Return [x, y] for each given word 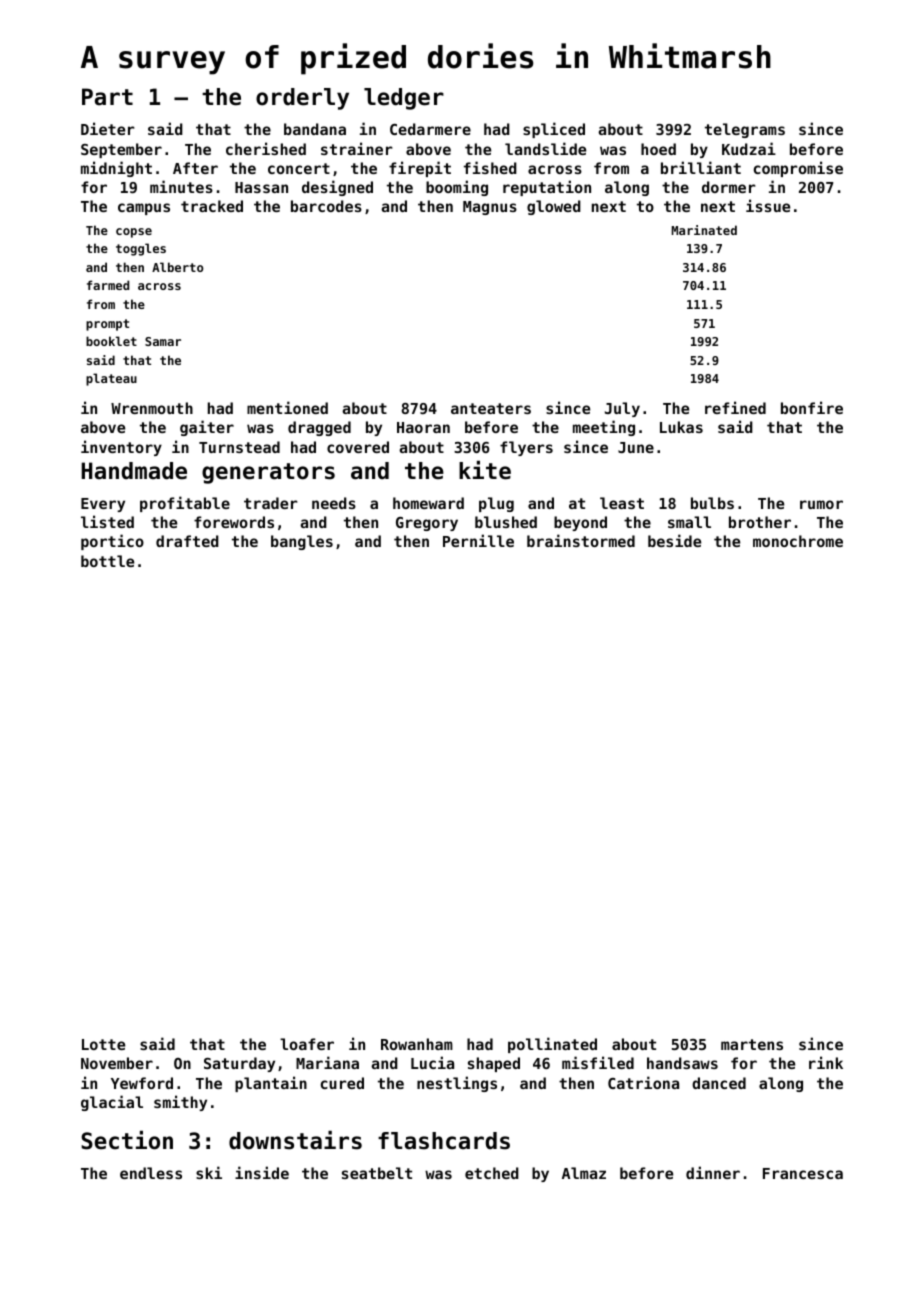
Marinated [704, 230]
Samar [163, 341]
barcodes [326, 206]
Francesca [803, 1173]
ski [209, 1172]
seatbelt [377, 1173]
